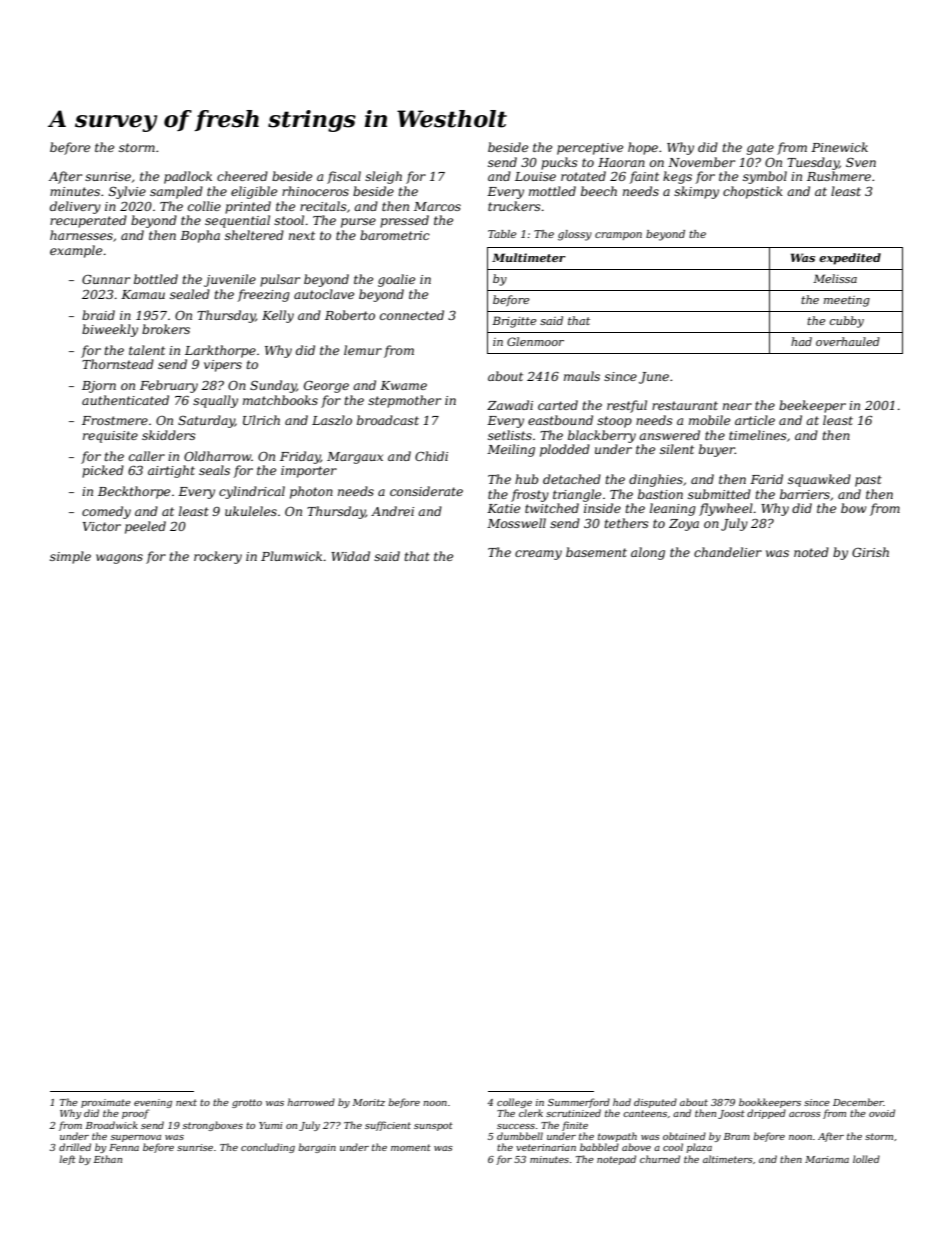 This screenshot has height=1233, width=952. Describe the element at coordinates (728, 552) in the screenshot. I see `chandelier` at that location.
